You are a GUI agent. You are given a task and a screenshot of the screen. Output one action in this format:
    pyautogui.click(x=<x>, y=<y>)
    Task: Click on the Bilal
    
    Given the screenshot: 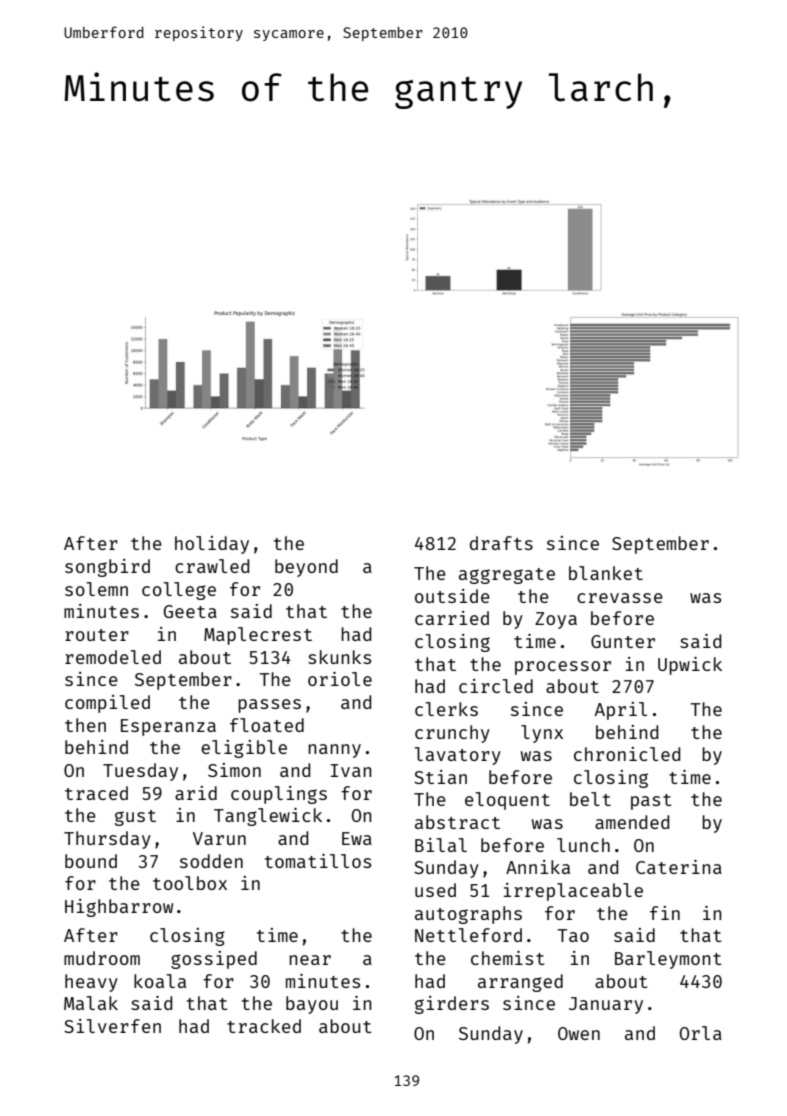 What is the action you would take?
    pyautogui.click(x=441, y=845)
